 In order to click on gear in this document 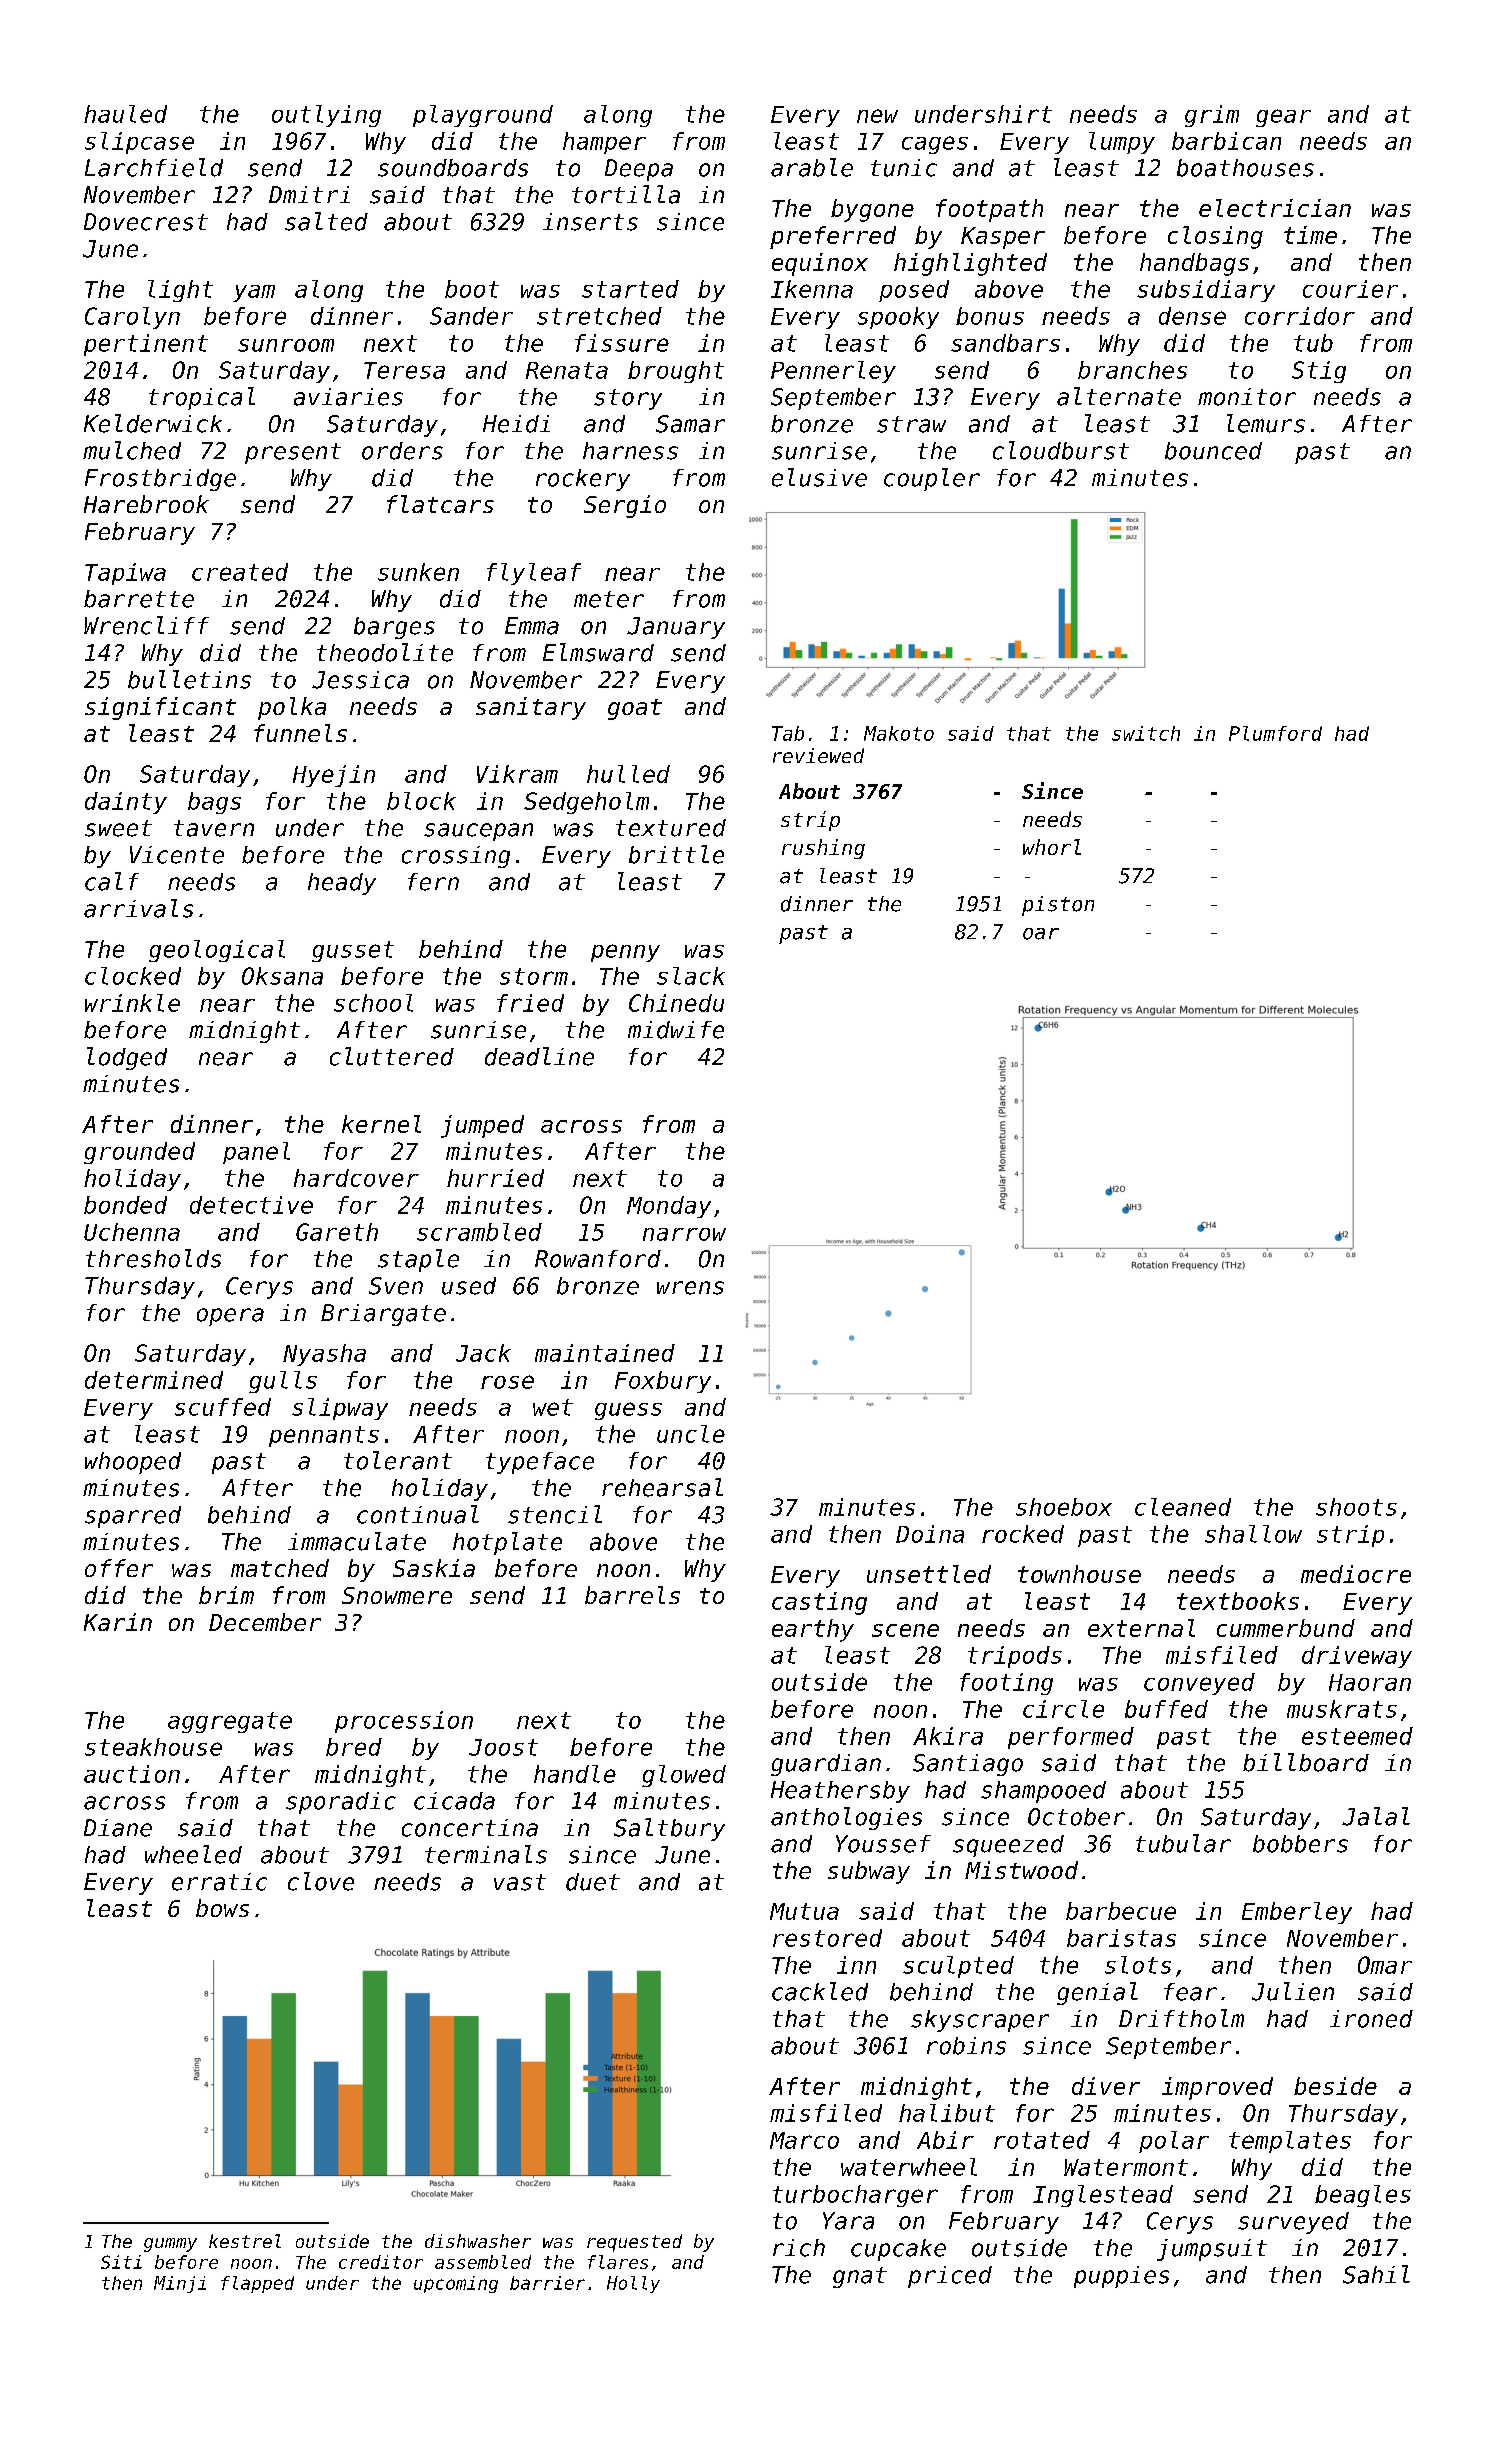, I will do `click(1283, 118)`.
